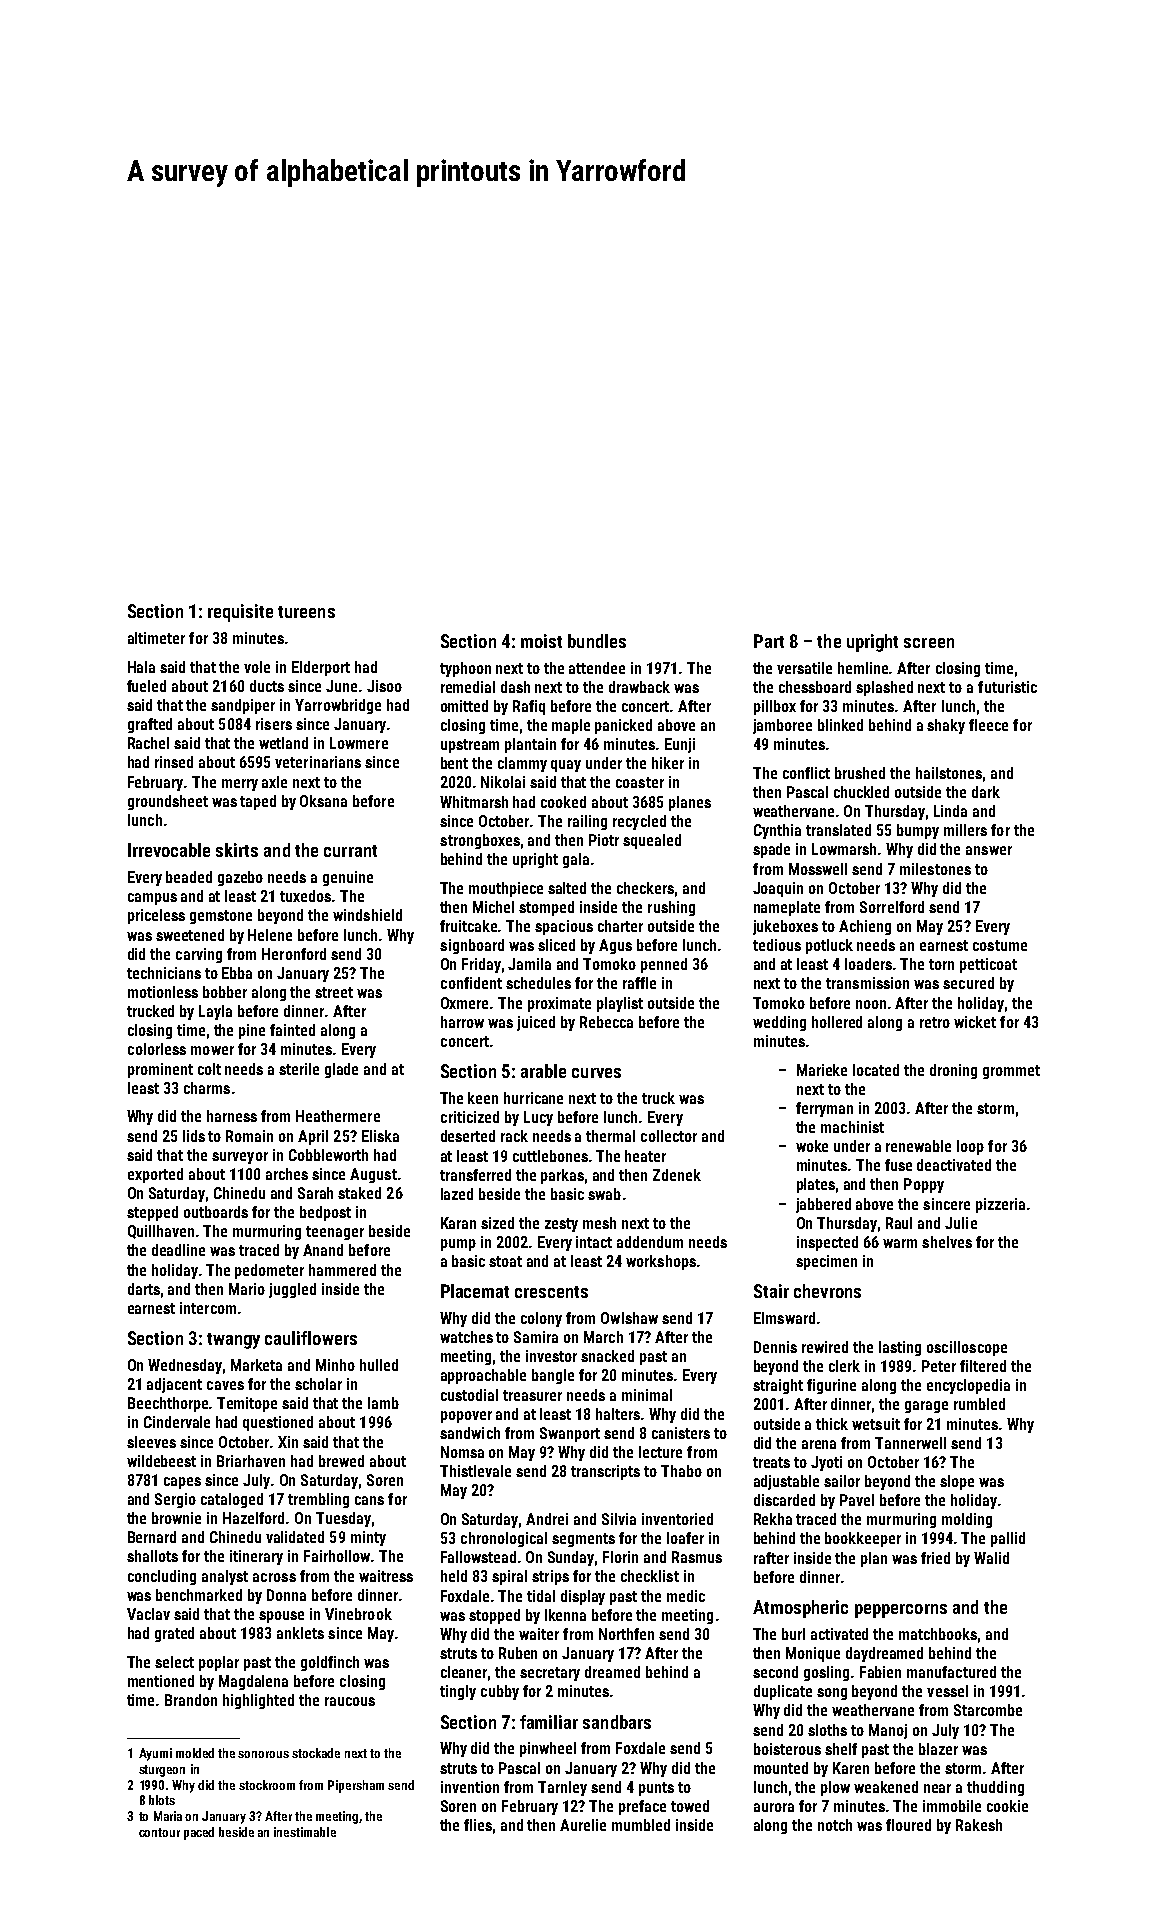 Image resolution: width=1168 pixels, height=1924 pixels. I want to click on fainted, so click(292, 1030).
